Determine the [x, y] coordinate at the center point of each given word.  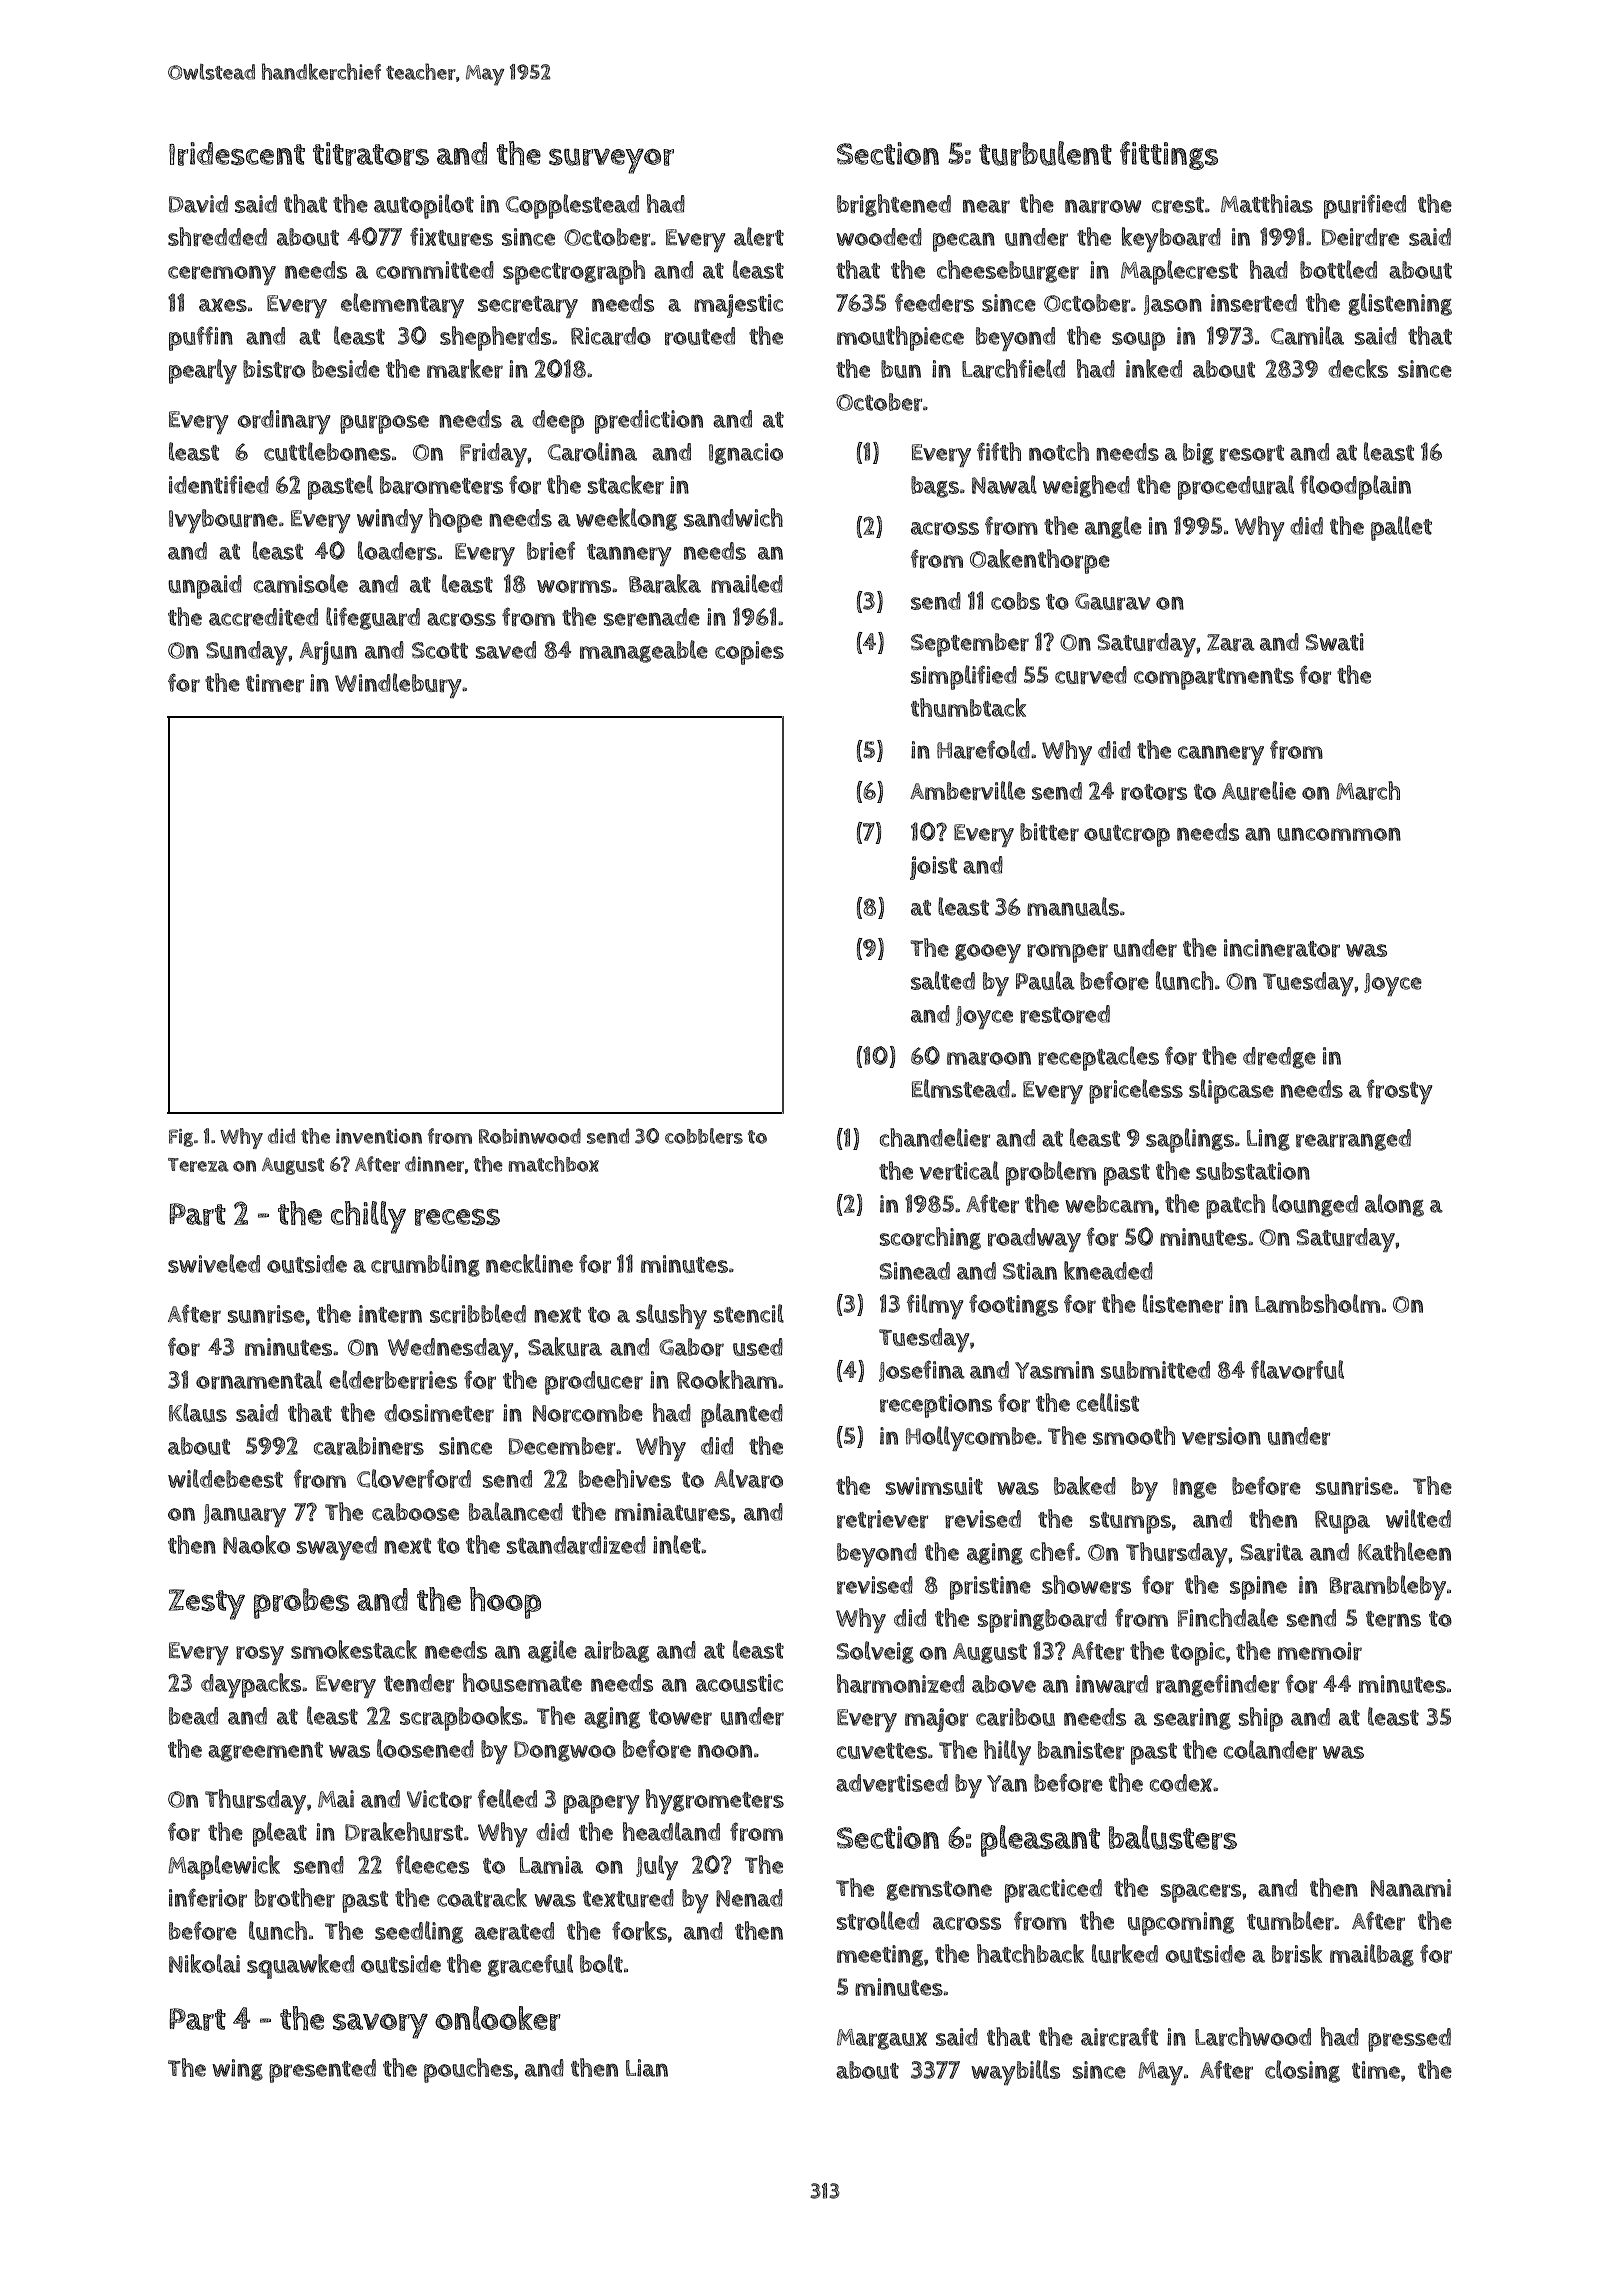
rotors [1154, 792]
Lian [647, 2068]
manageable [644, 651]
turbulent [1045, 153]
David [198, 204]
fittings [1169, 155]
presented [322, 2071]
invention [379, 1136]
